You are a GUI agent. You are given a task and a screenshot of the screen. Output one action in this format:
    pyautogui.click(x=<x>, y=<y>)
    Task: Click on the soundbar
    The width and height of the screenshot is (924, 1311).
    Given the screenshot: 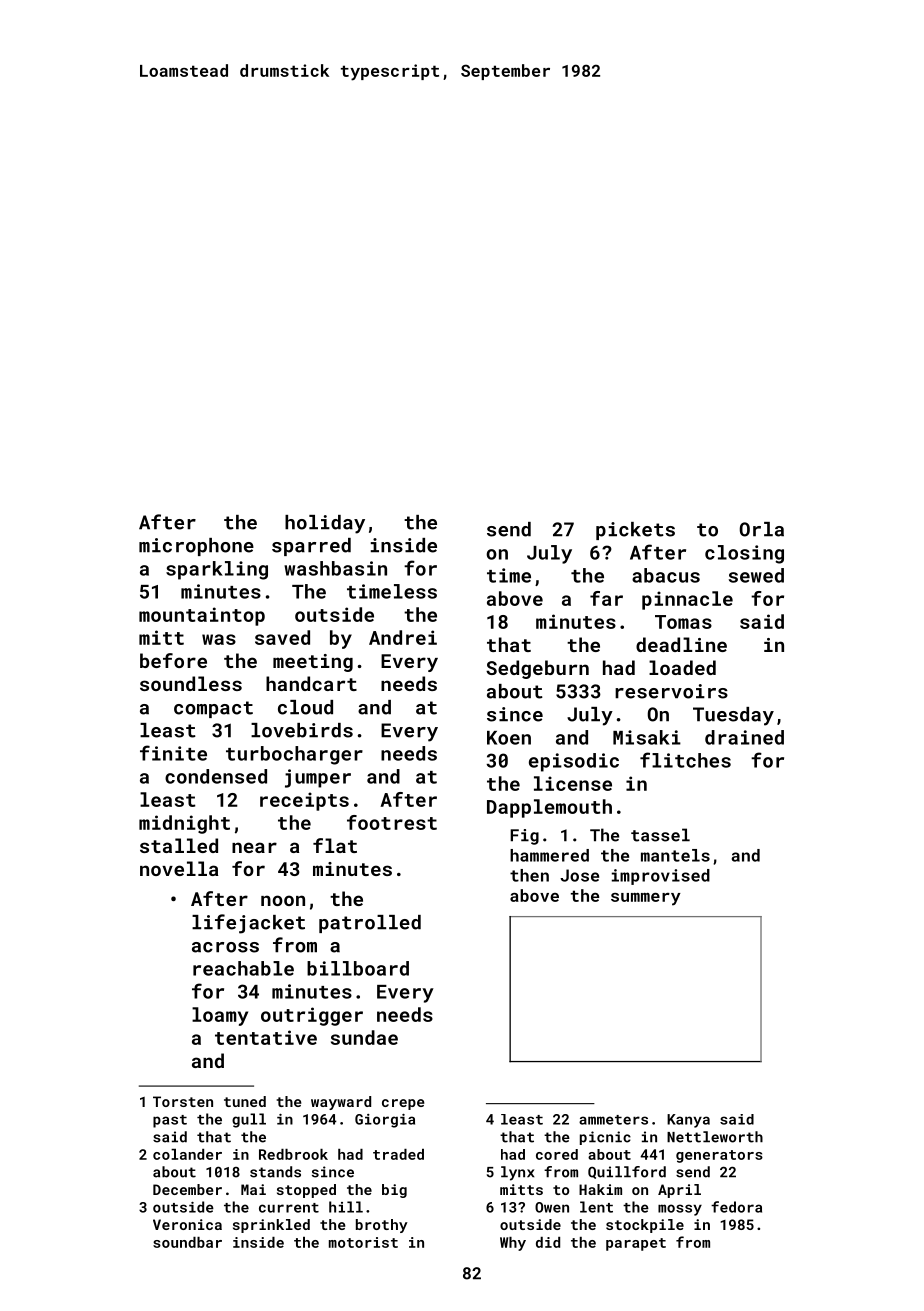 What is the action you would take?
    pyautogui.click(x=187, y=1242)
